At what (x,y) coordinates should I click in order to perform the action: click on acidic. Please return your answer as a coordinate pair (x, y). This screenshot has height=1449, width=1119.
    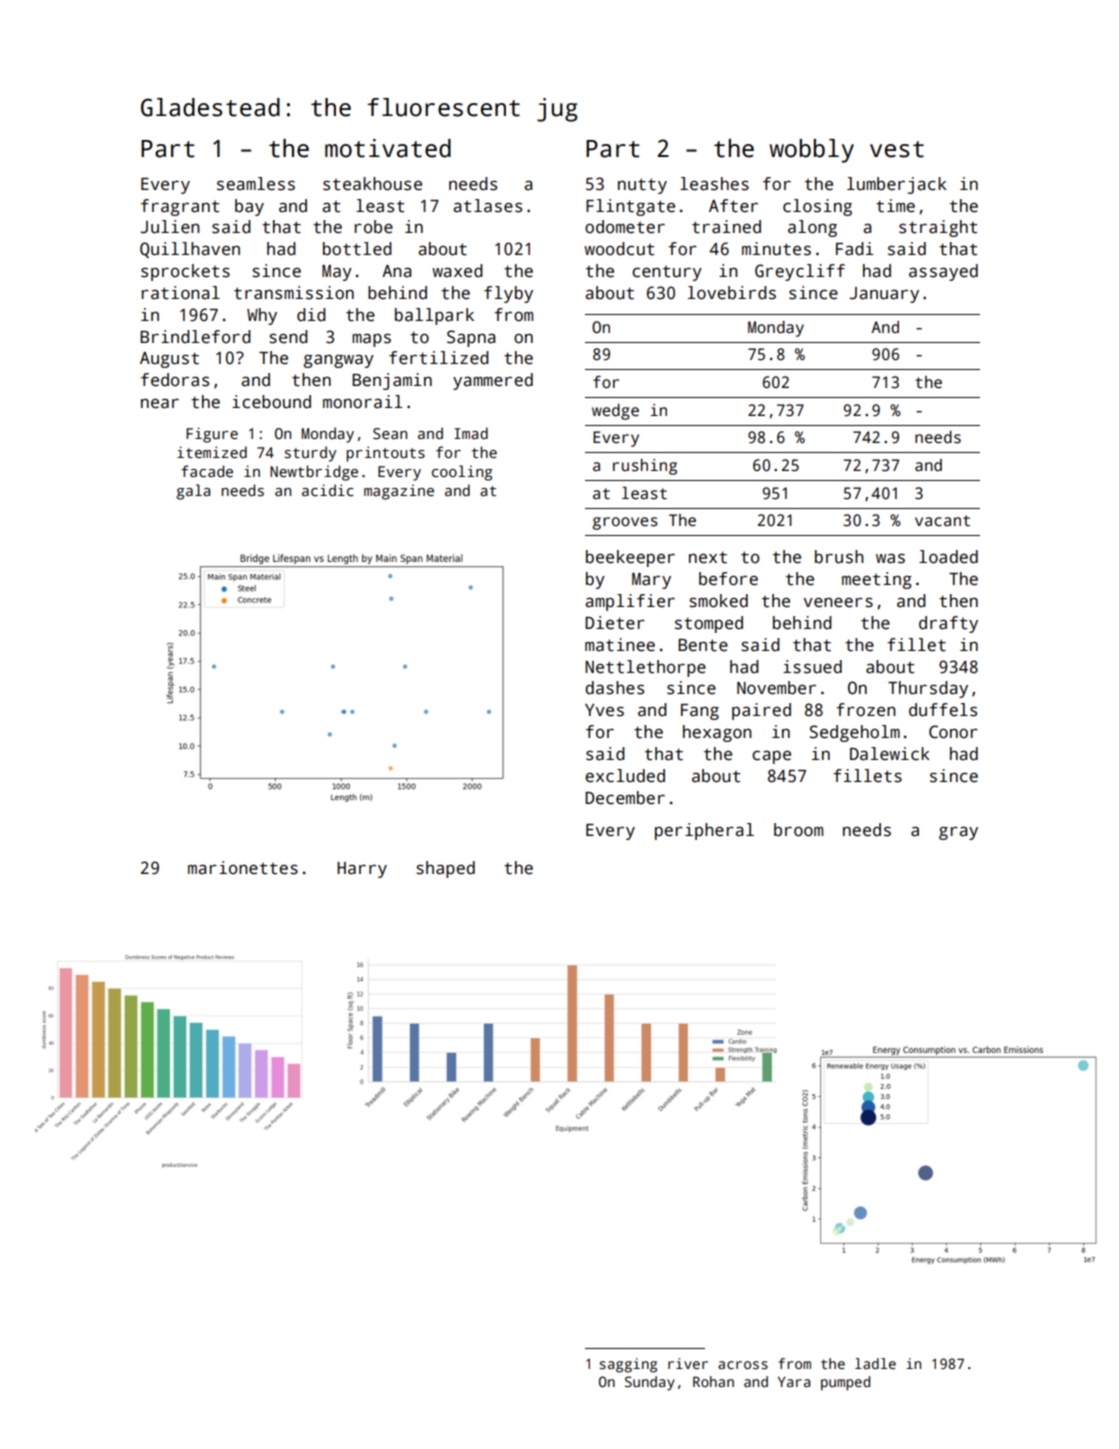
    Looking at the image, I should click on (328, 490).
